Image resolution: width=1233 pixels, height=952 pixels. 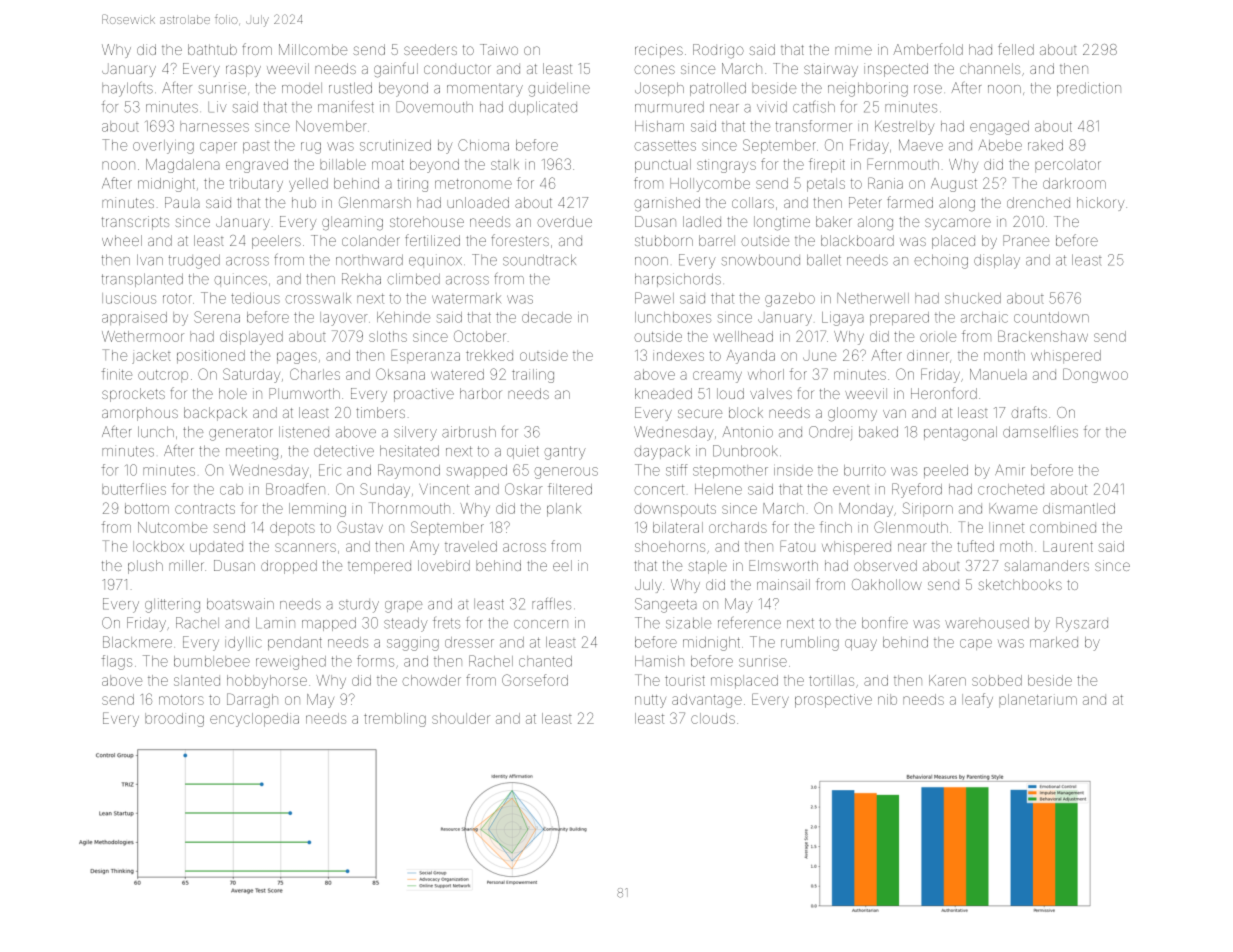 I want to click on transcripts, so click(x=135, y=223).
